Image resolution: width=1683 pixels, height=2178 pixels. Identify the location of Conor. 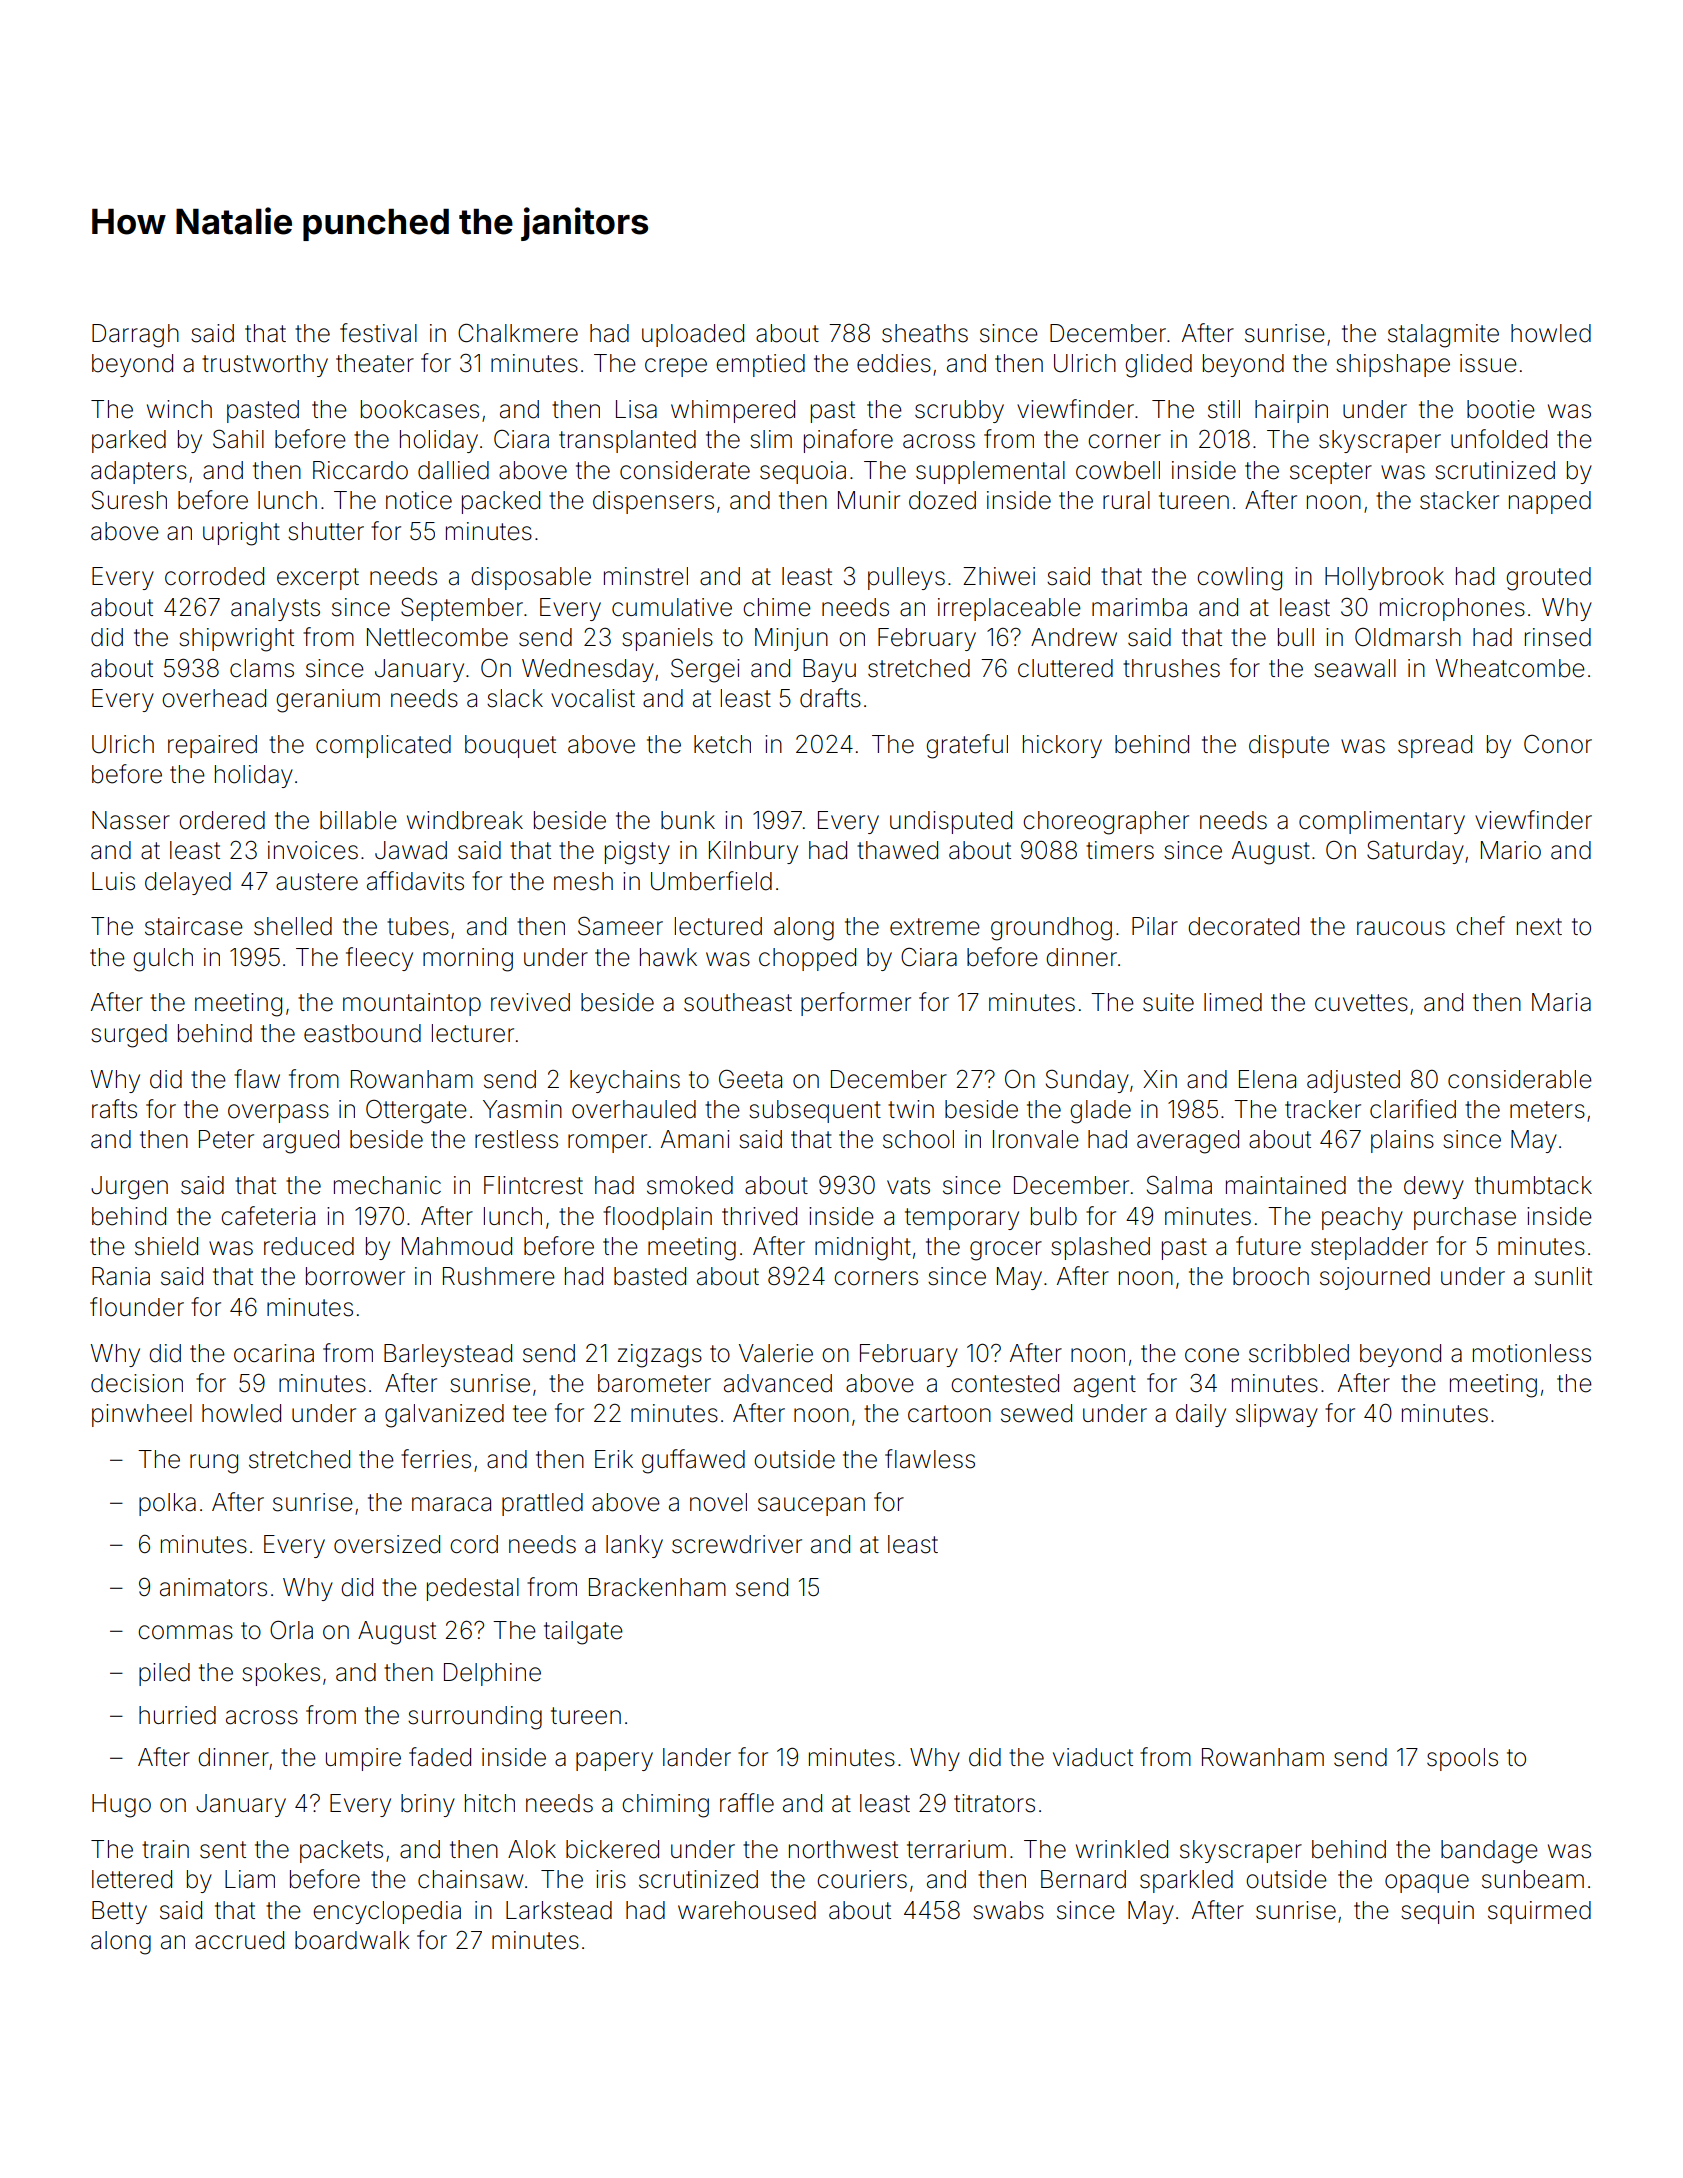
(1558, 744).
